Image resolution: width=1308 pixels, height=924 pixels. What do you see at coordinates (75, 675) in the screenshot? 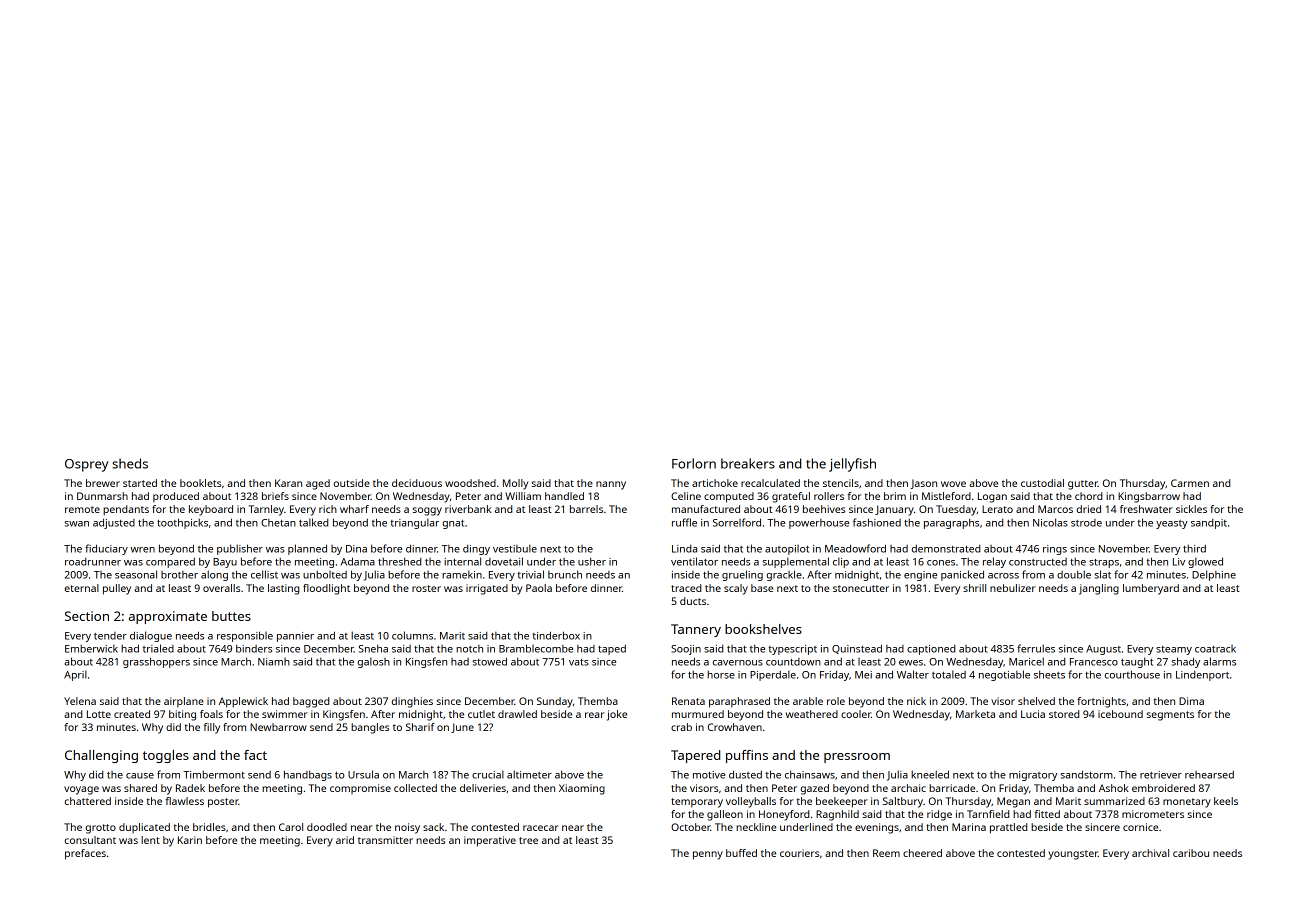
I see `April` at bounding box center [75, 675].
